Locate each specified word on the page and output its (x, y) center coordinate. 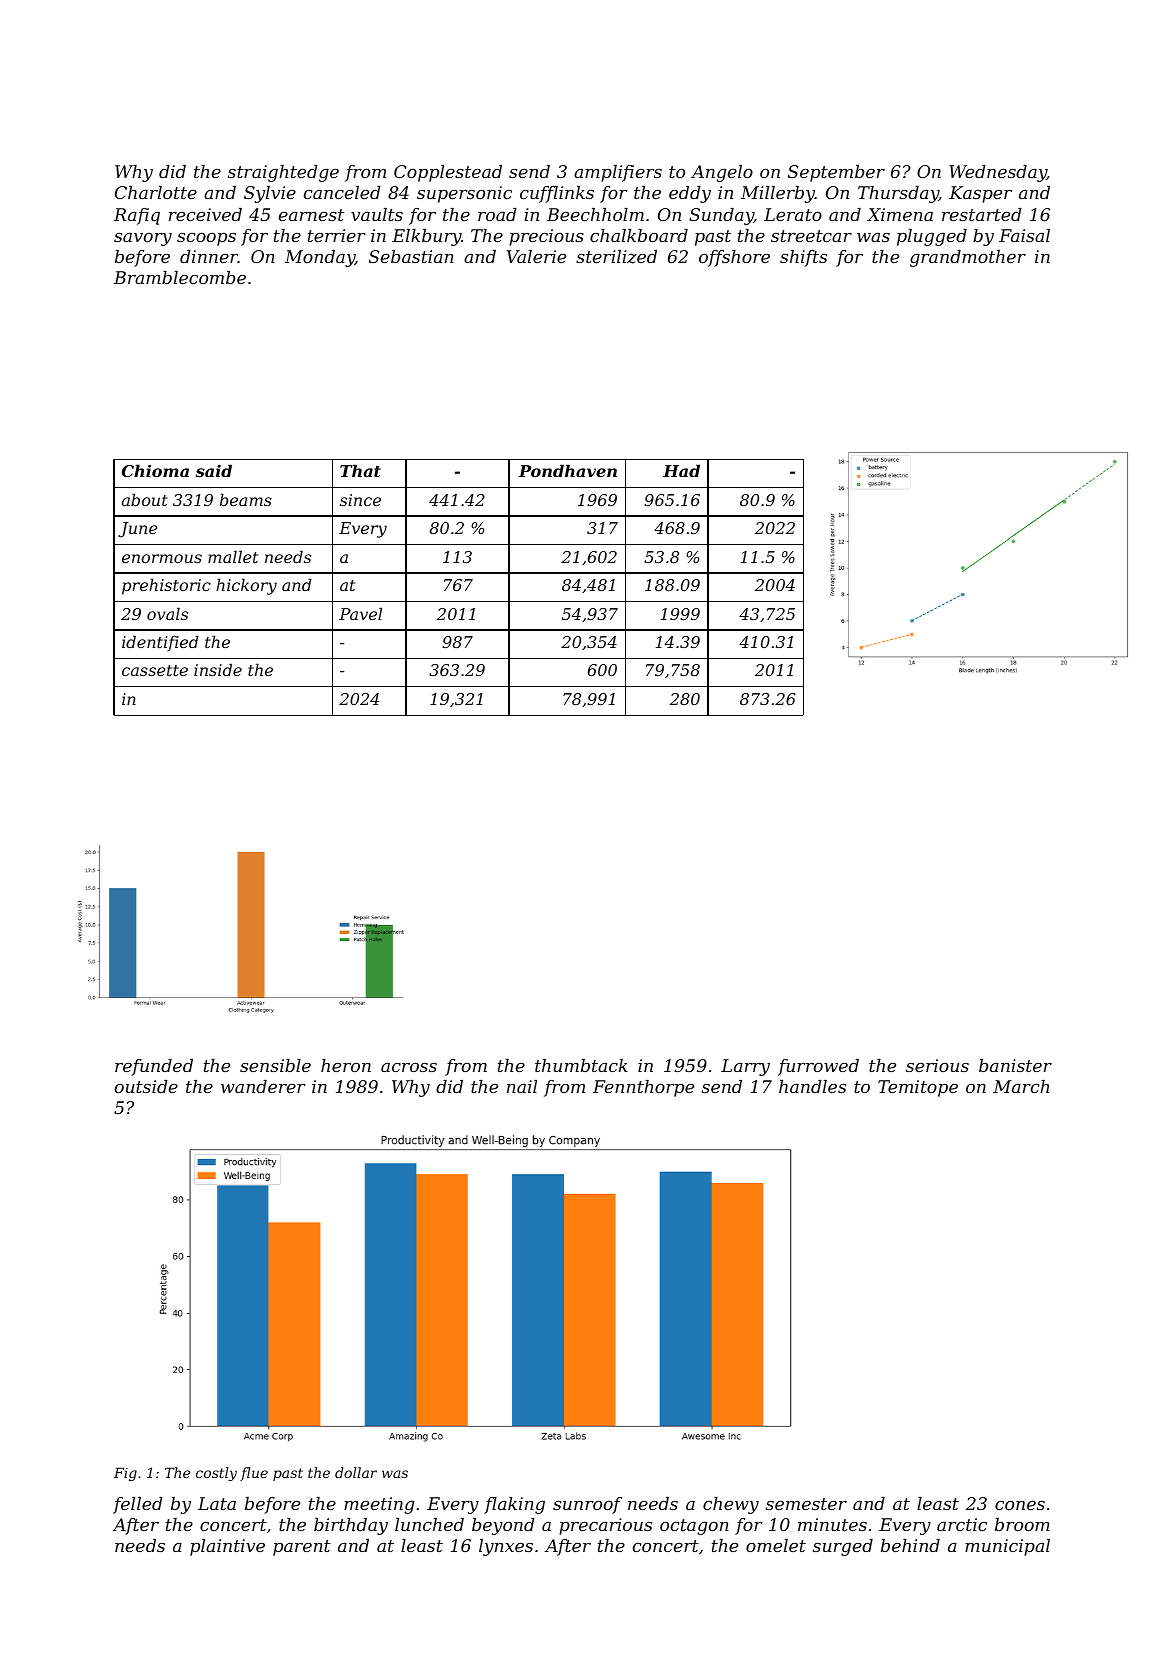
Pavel (360, 613)
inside (218, 669)
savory (143, 239)
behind (910, 1545)
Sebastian (411, 256)
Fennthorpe (643, 1088)
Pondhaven (567, 470)
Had (681, 470)
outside (146, 1086)
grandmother (968, 258)
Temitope (918, 1088)
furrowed (818, 1067)
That (360, 470)
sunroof (587, 1505)
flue (254, 1474)
